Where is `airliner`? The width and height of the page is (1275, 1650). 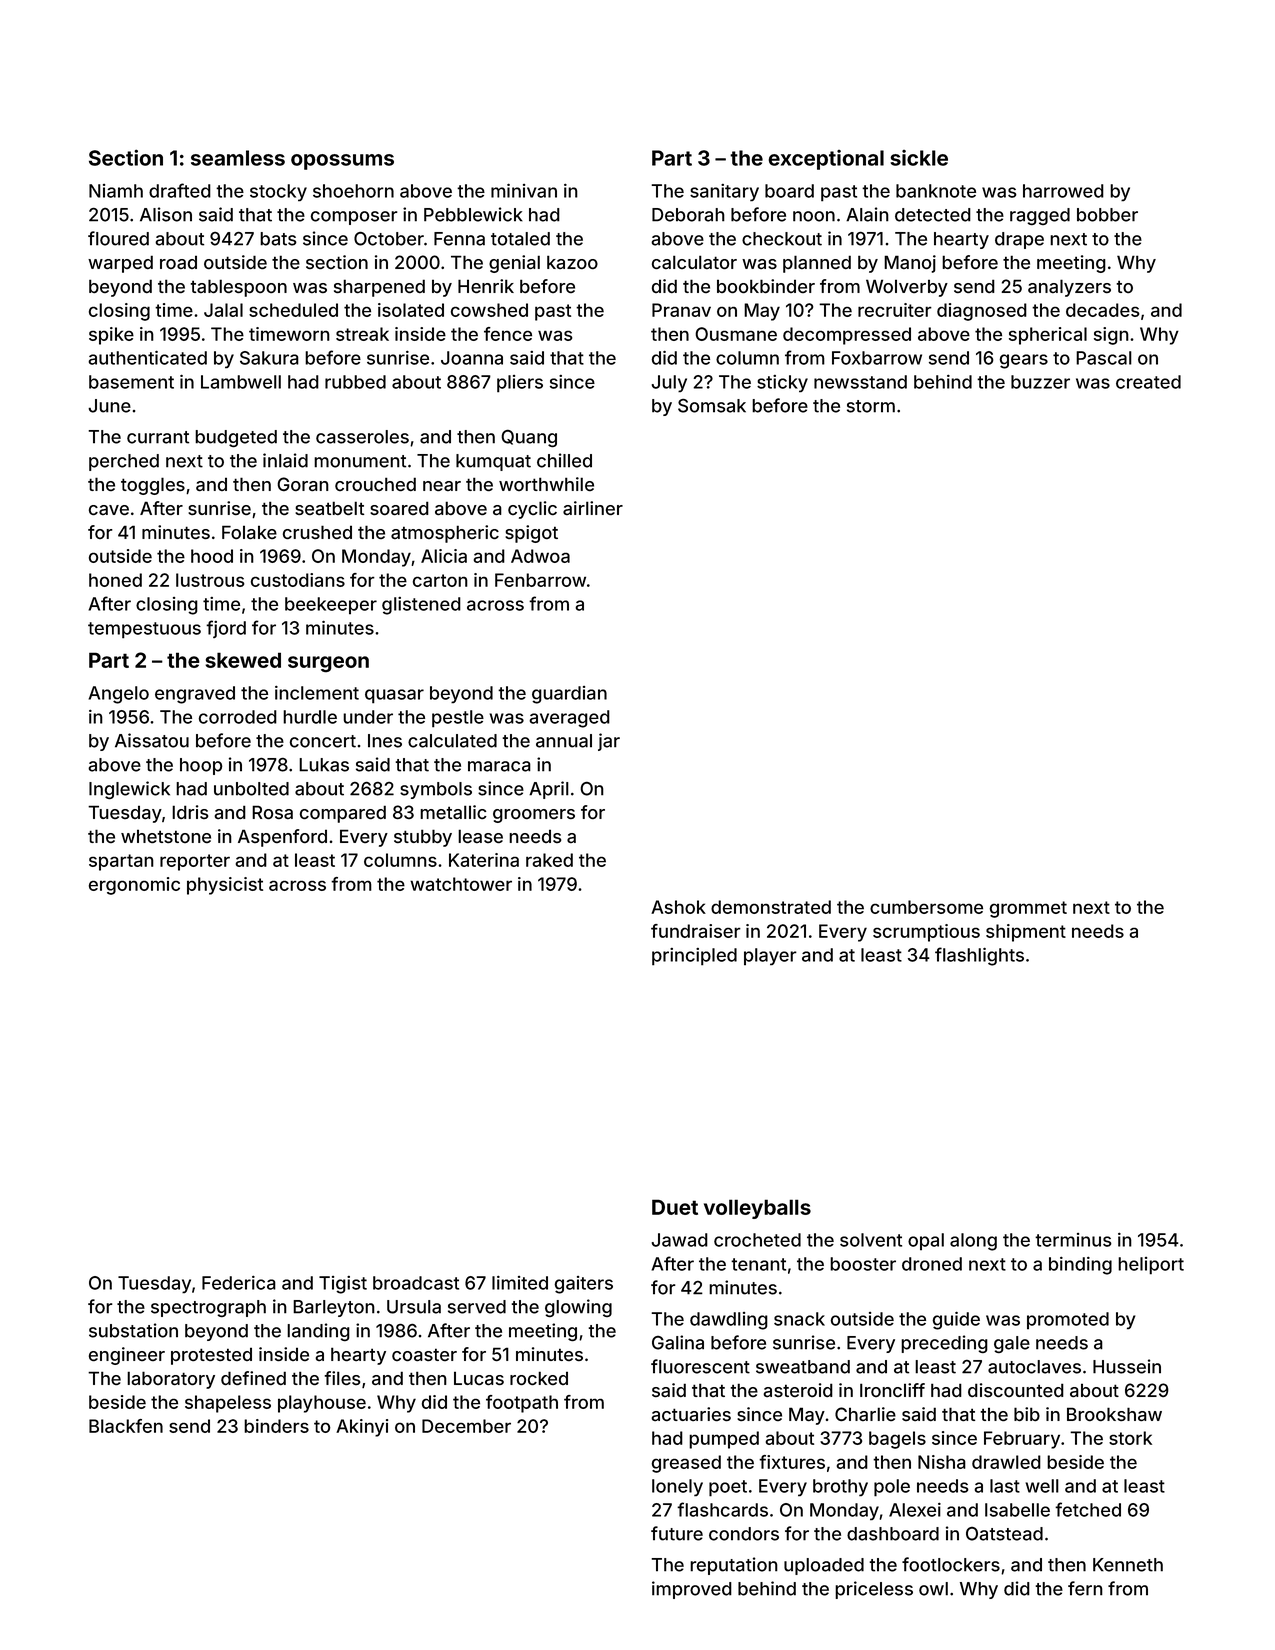 airliner is located at coordinates (593, 508).
